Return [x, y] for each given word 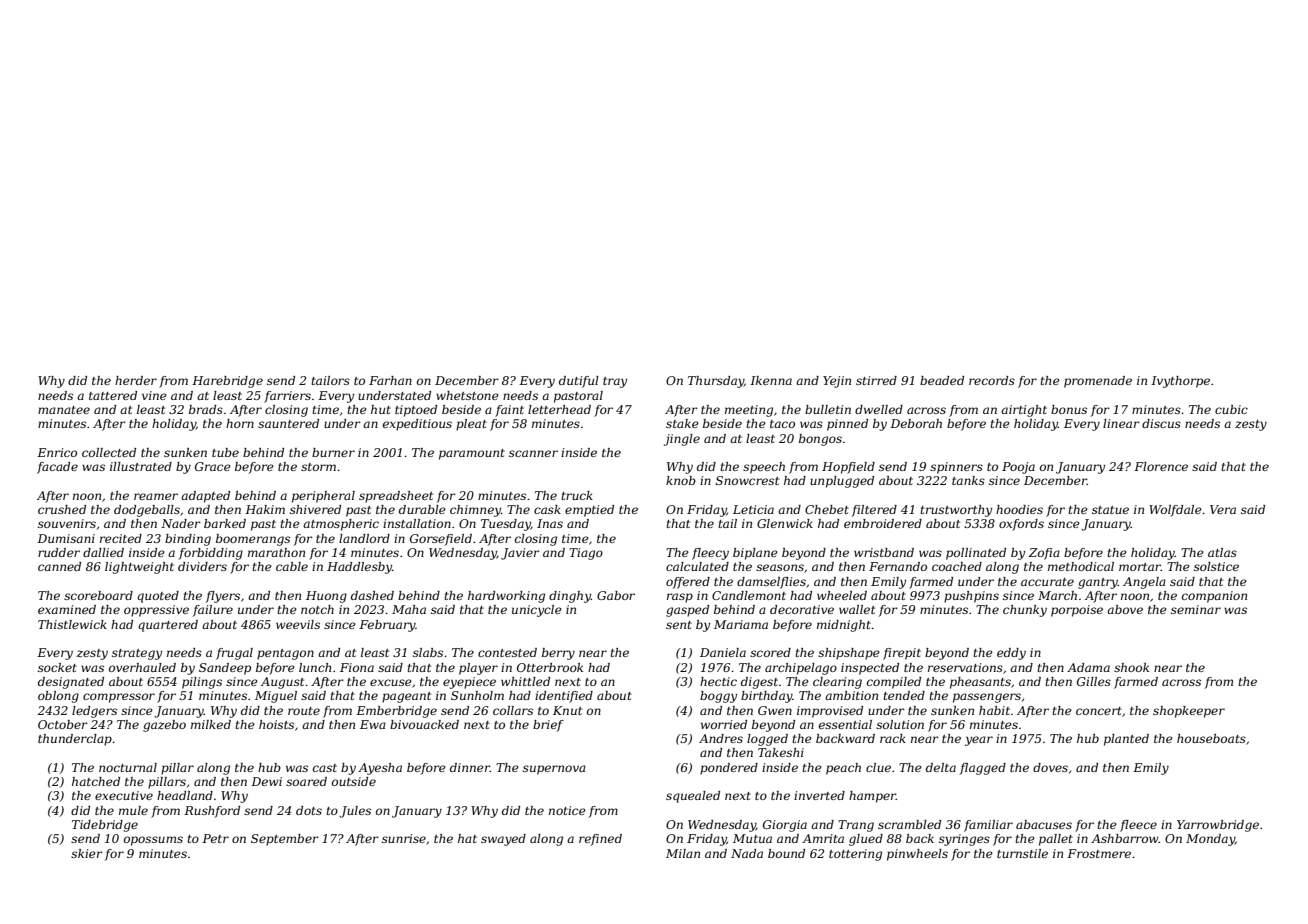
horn [240, 423]
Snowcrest [747, 480]
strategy [137, 654]
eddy [1011, 654]
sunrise [404, 838]
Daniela [723, 652]
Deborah [916, 423]
